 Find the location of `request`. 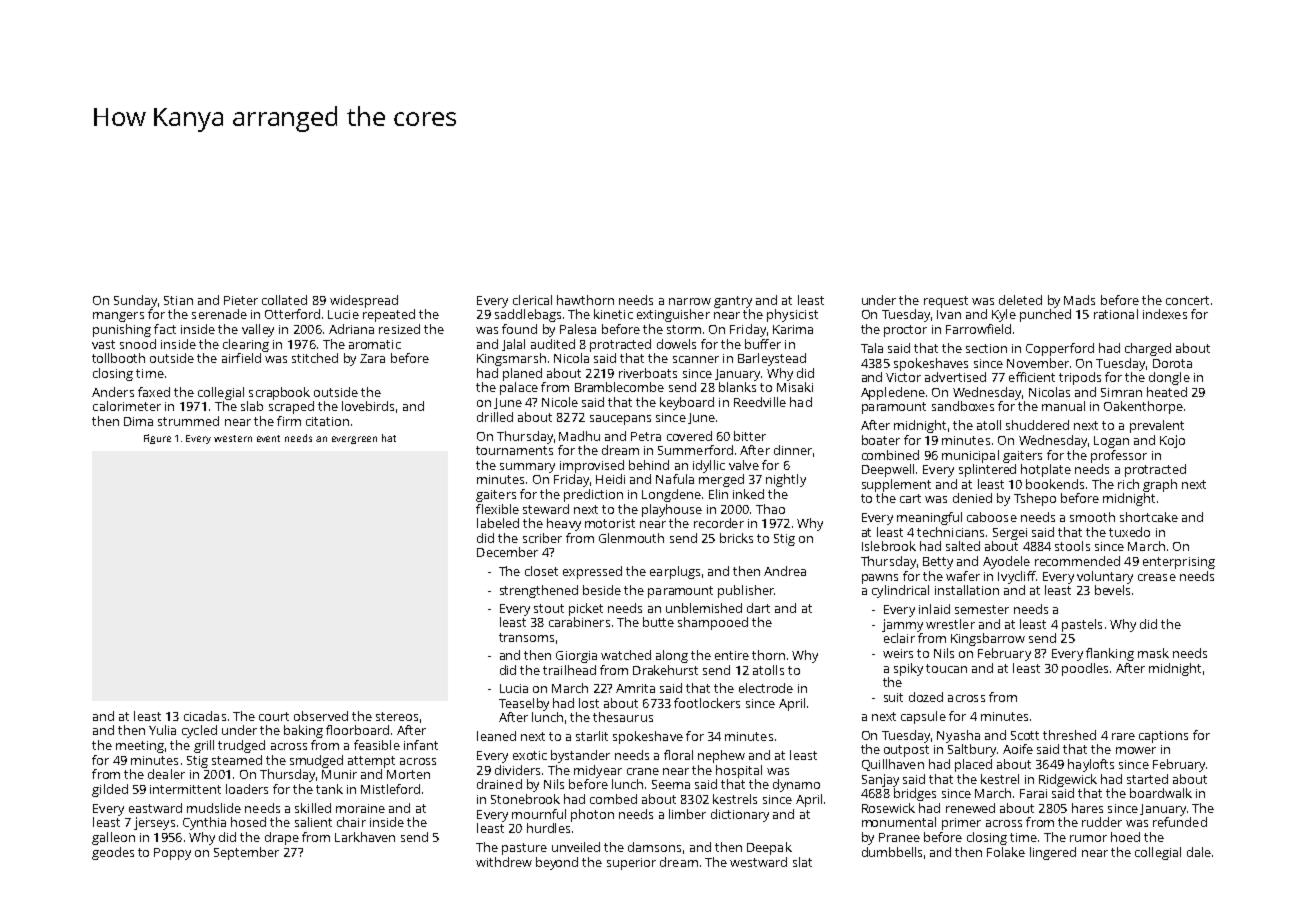

request is located at coordinates (946, 302).
